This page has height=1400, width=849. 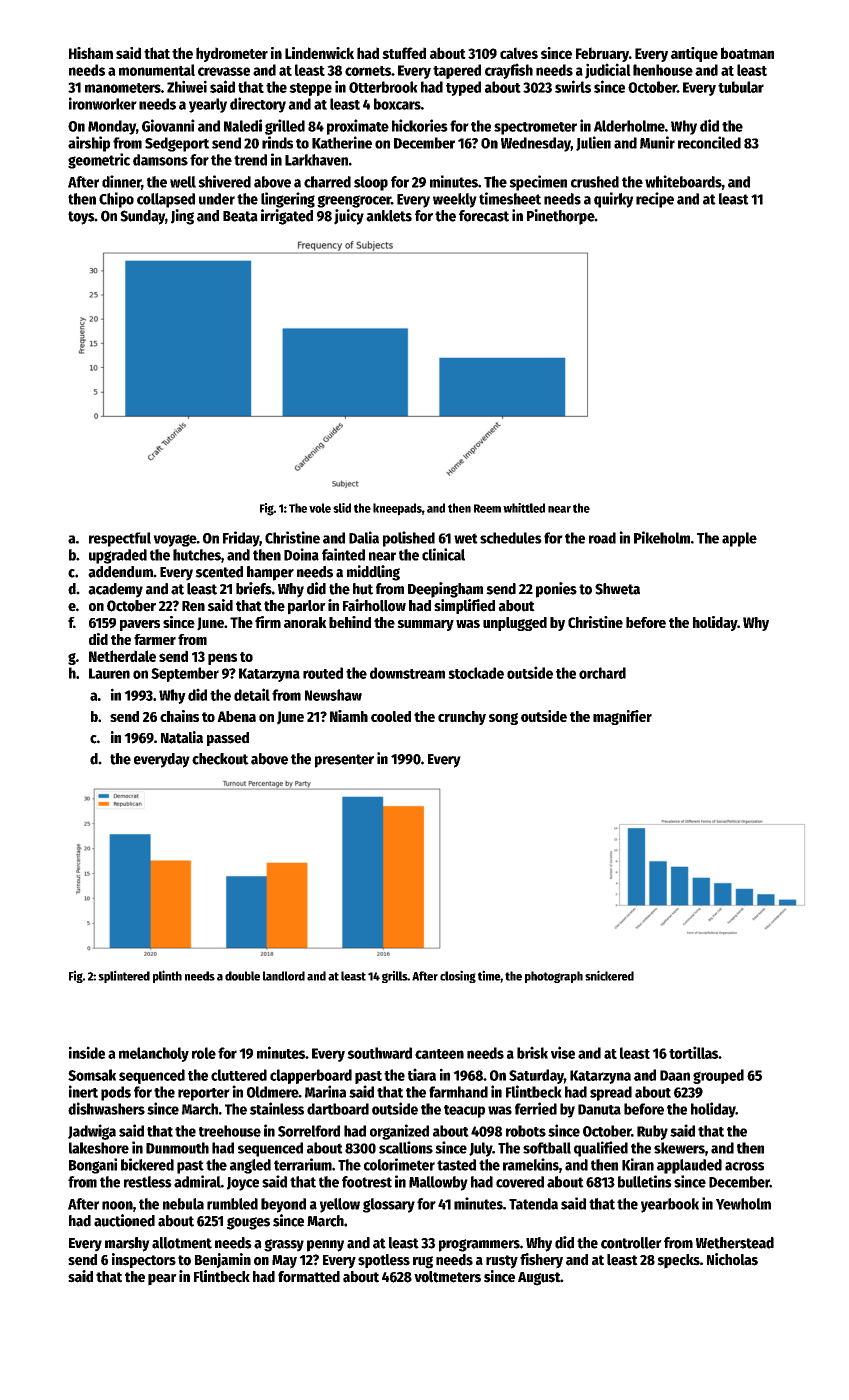 What do you see at coordinates (739, 539) in the page?
I see `apple` at bounding box center [739, 539].
